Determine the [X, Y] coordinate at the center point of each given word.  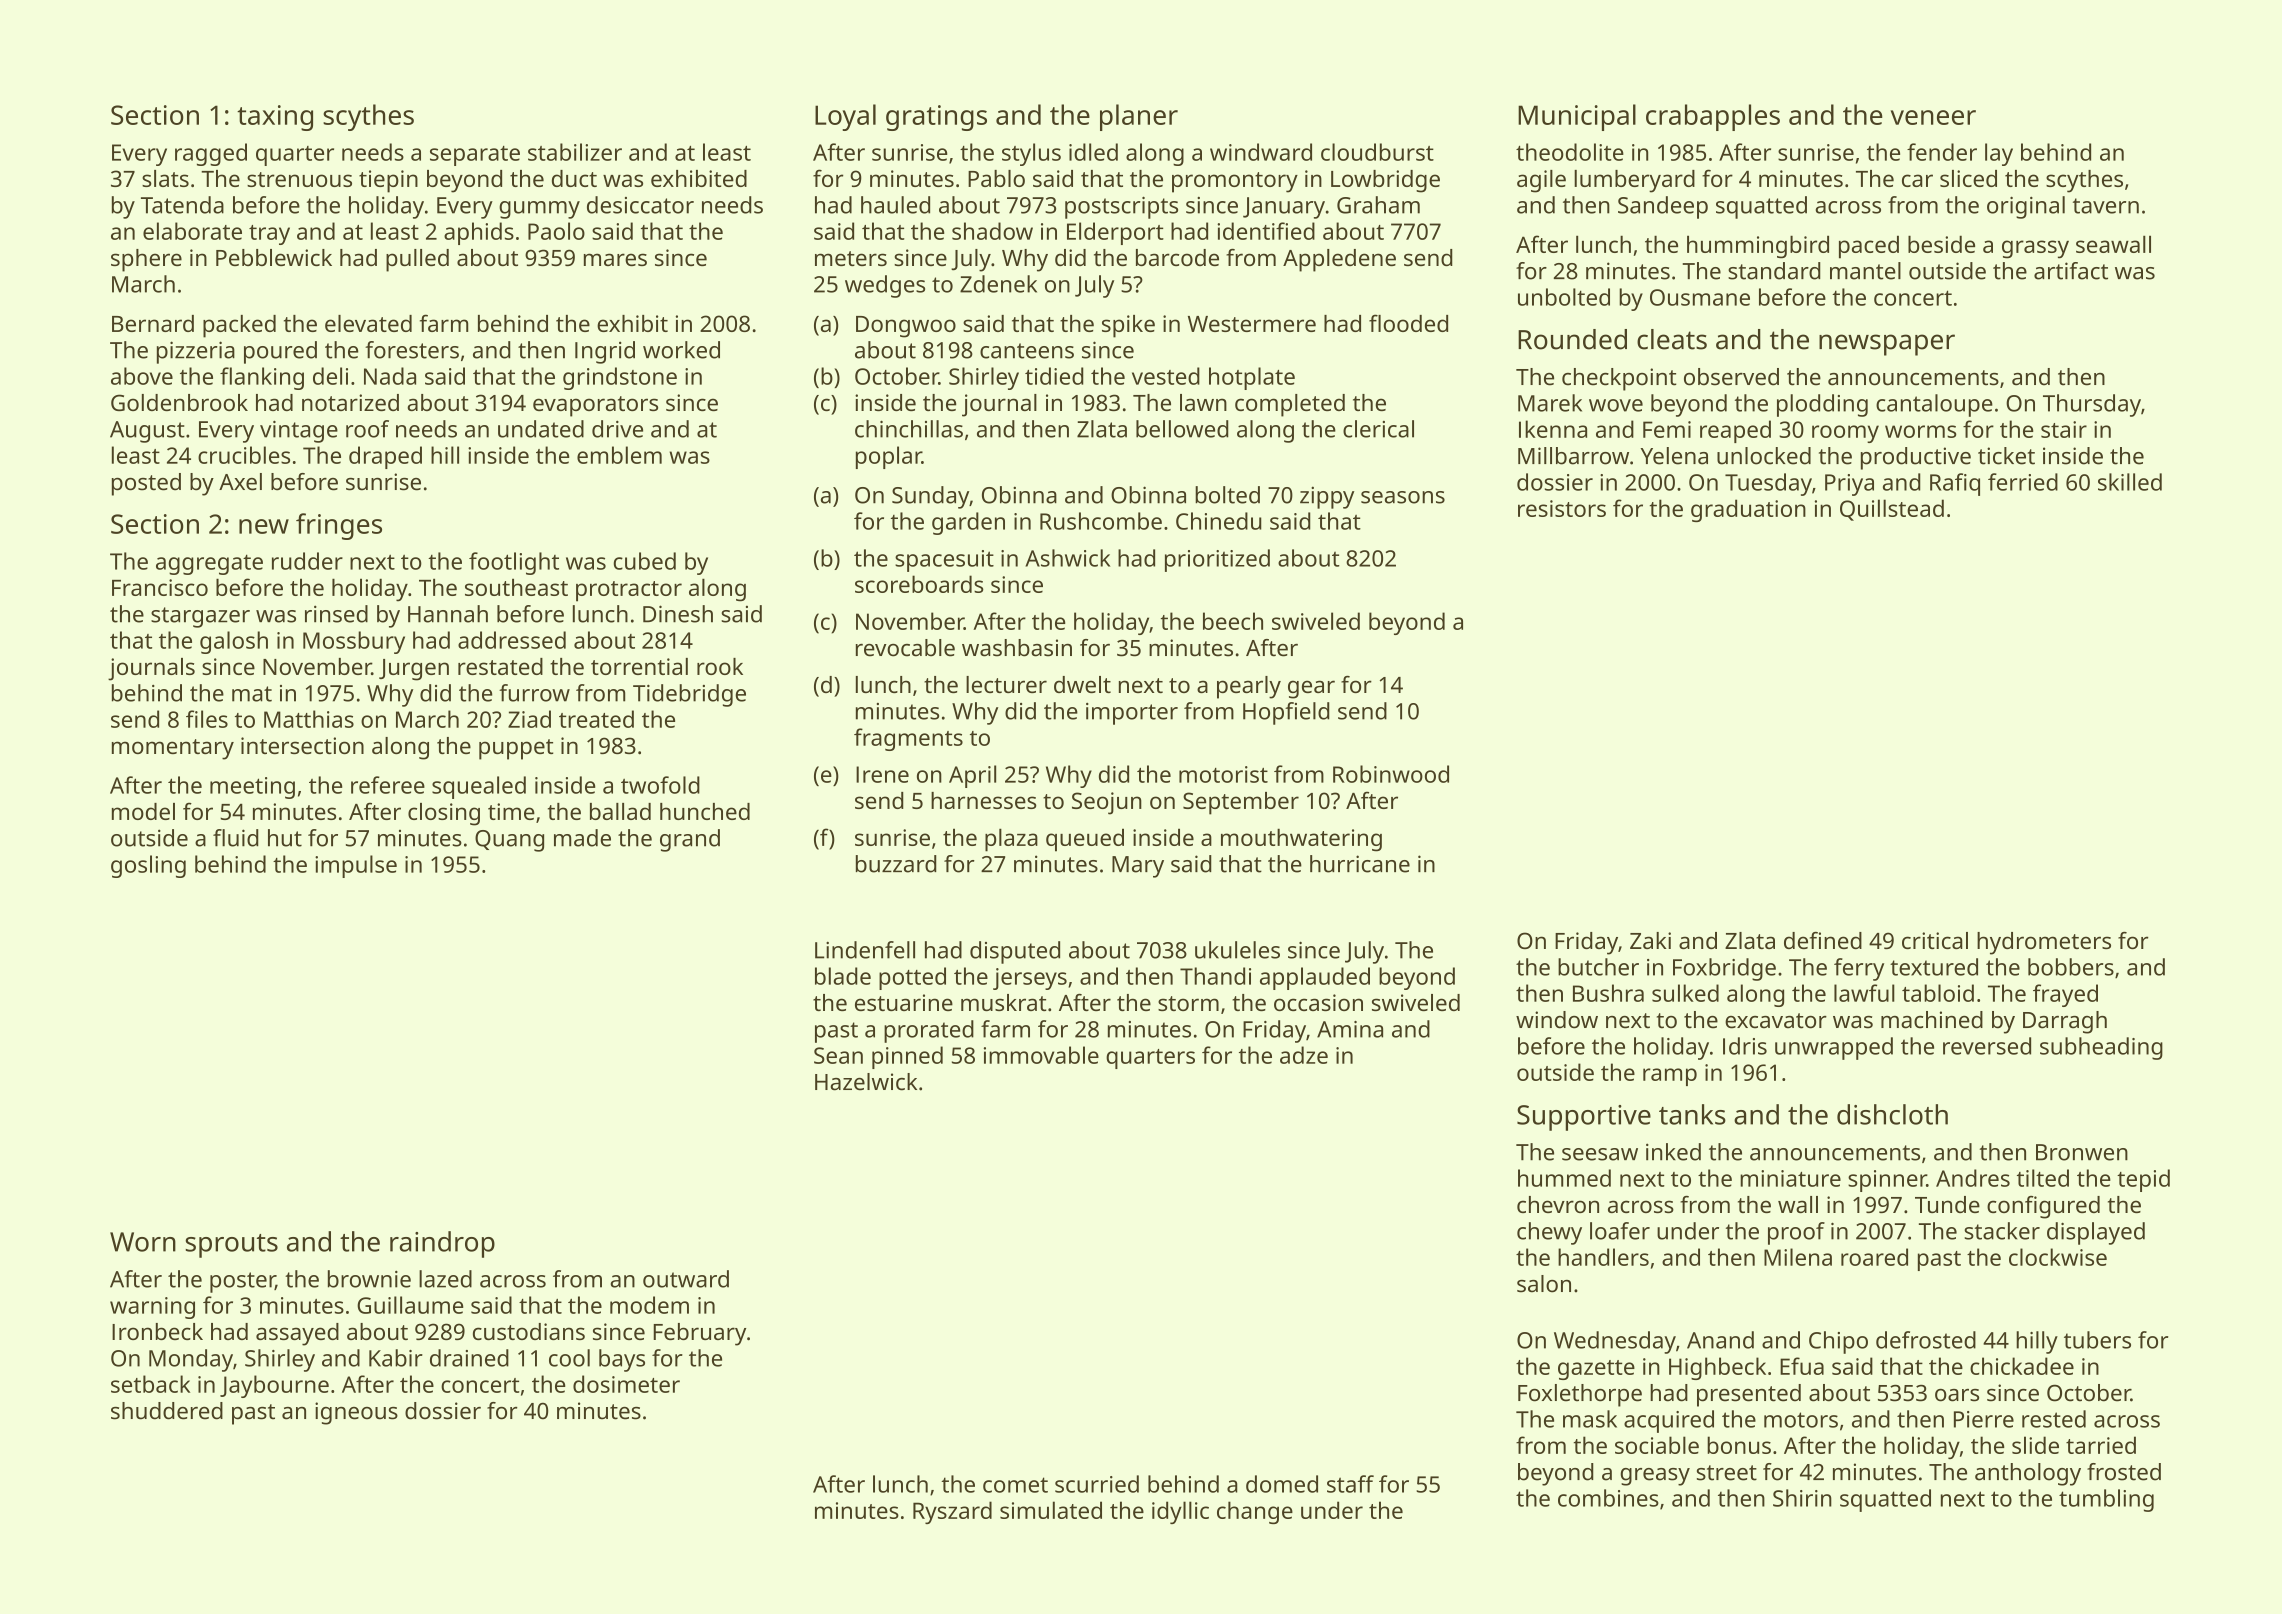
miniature [1790, 1178]
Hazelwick [866, 1082]
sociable [1657, 1445]
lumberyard [1634, 181]
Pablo [996, 178]
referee [388, 785]
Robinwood [1391, 774]
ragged [211, 154]
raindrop [442, 1244]
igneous [356, 1413]
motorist [1223, 774]
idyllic [1180, 1512]
